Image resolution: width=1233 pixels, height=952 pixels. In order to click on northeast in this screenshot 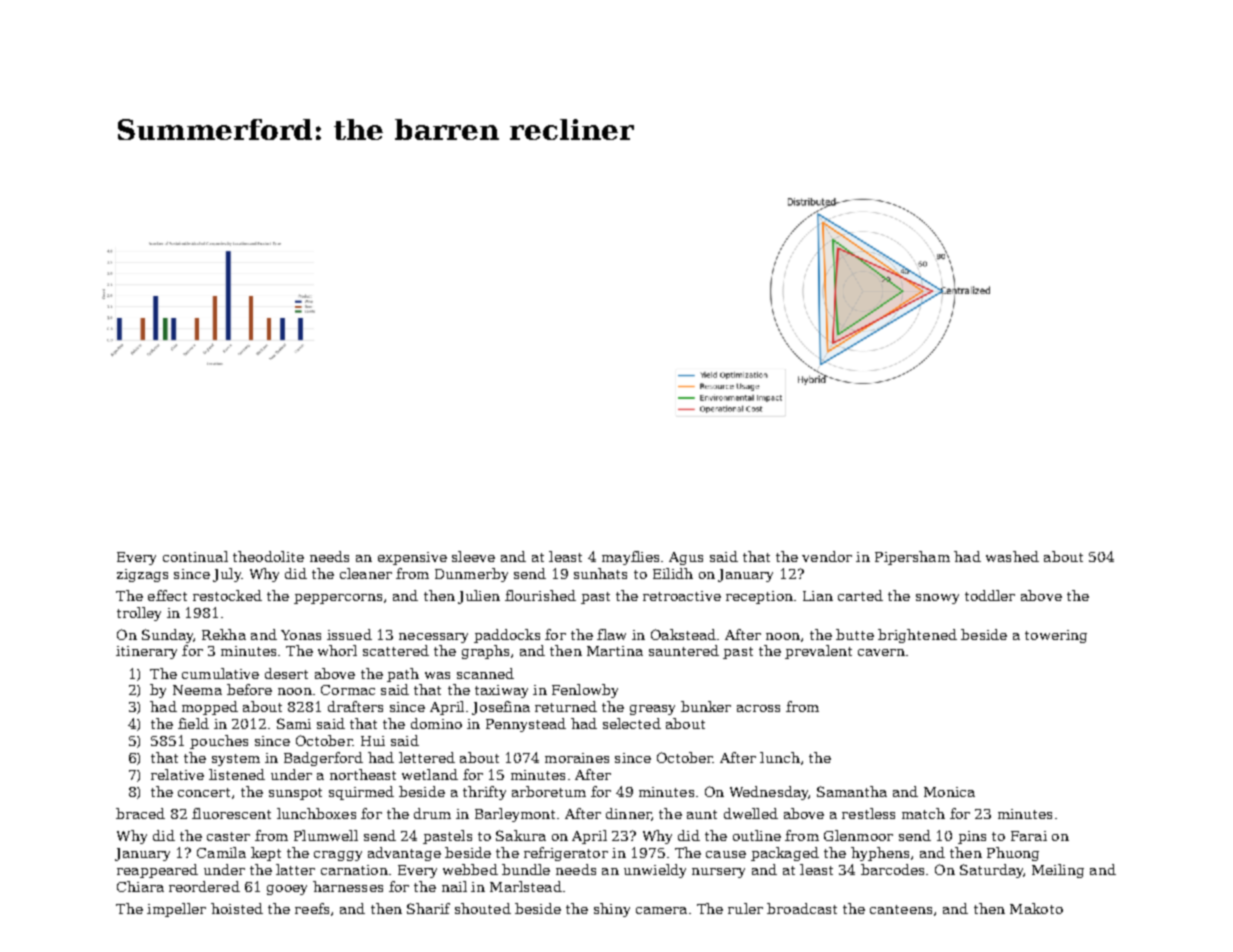, I will do `click(363, 774)`.
